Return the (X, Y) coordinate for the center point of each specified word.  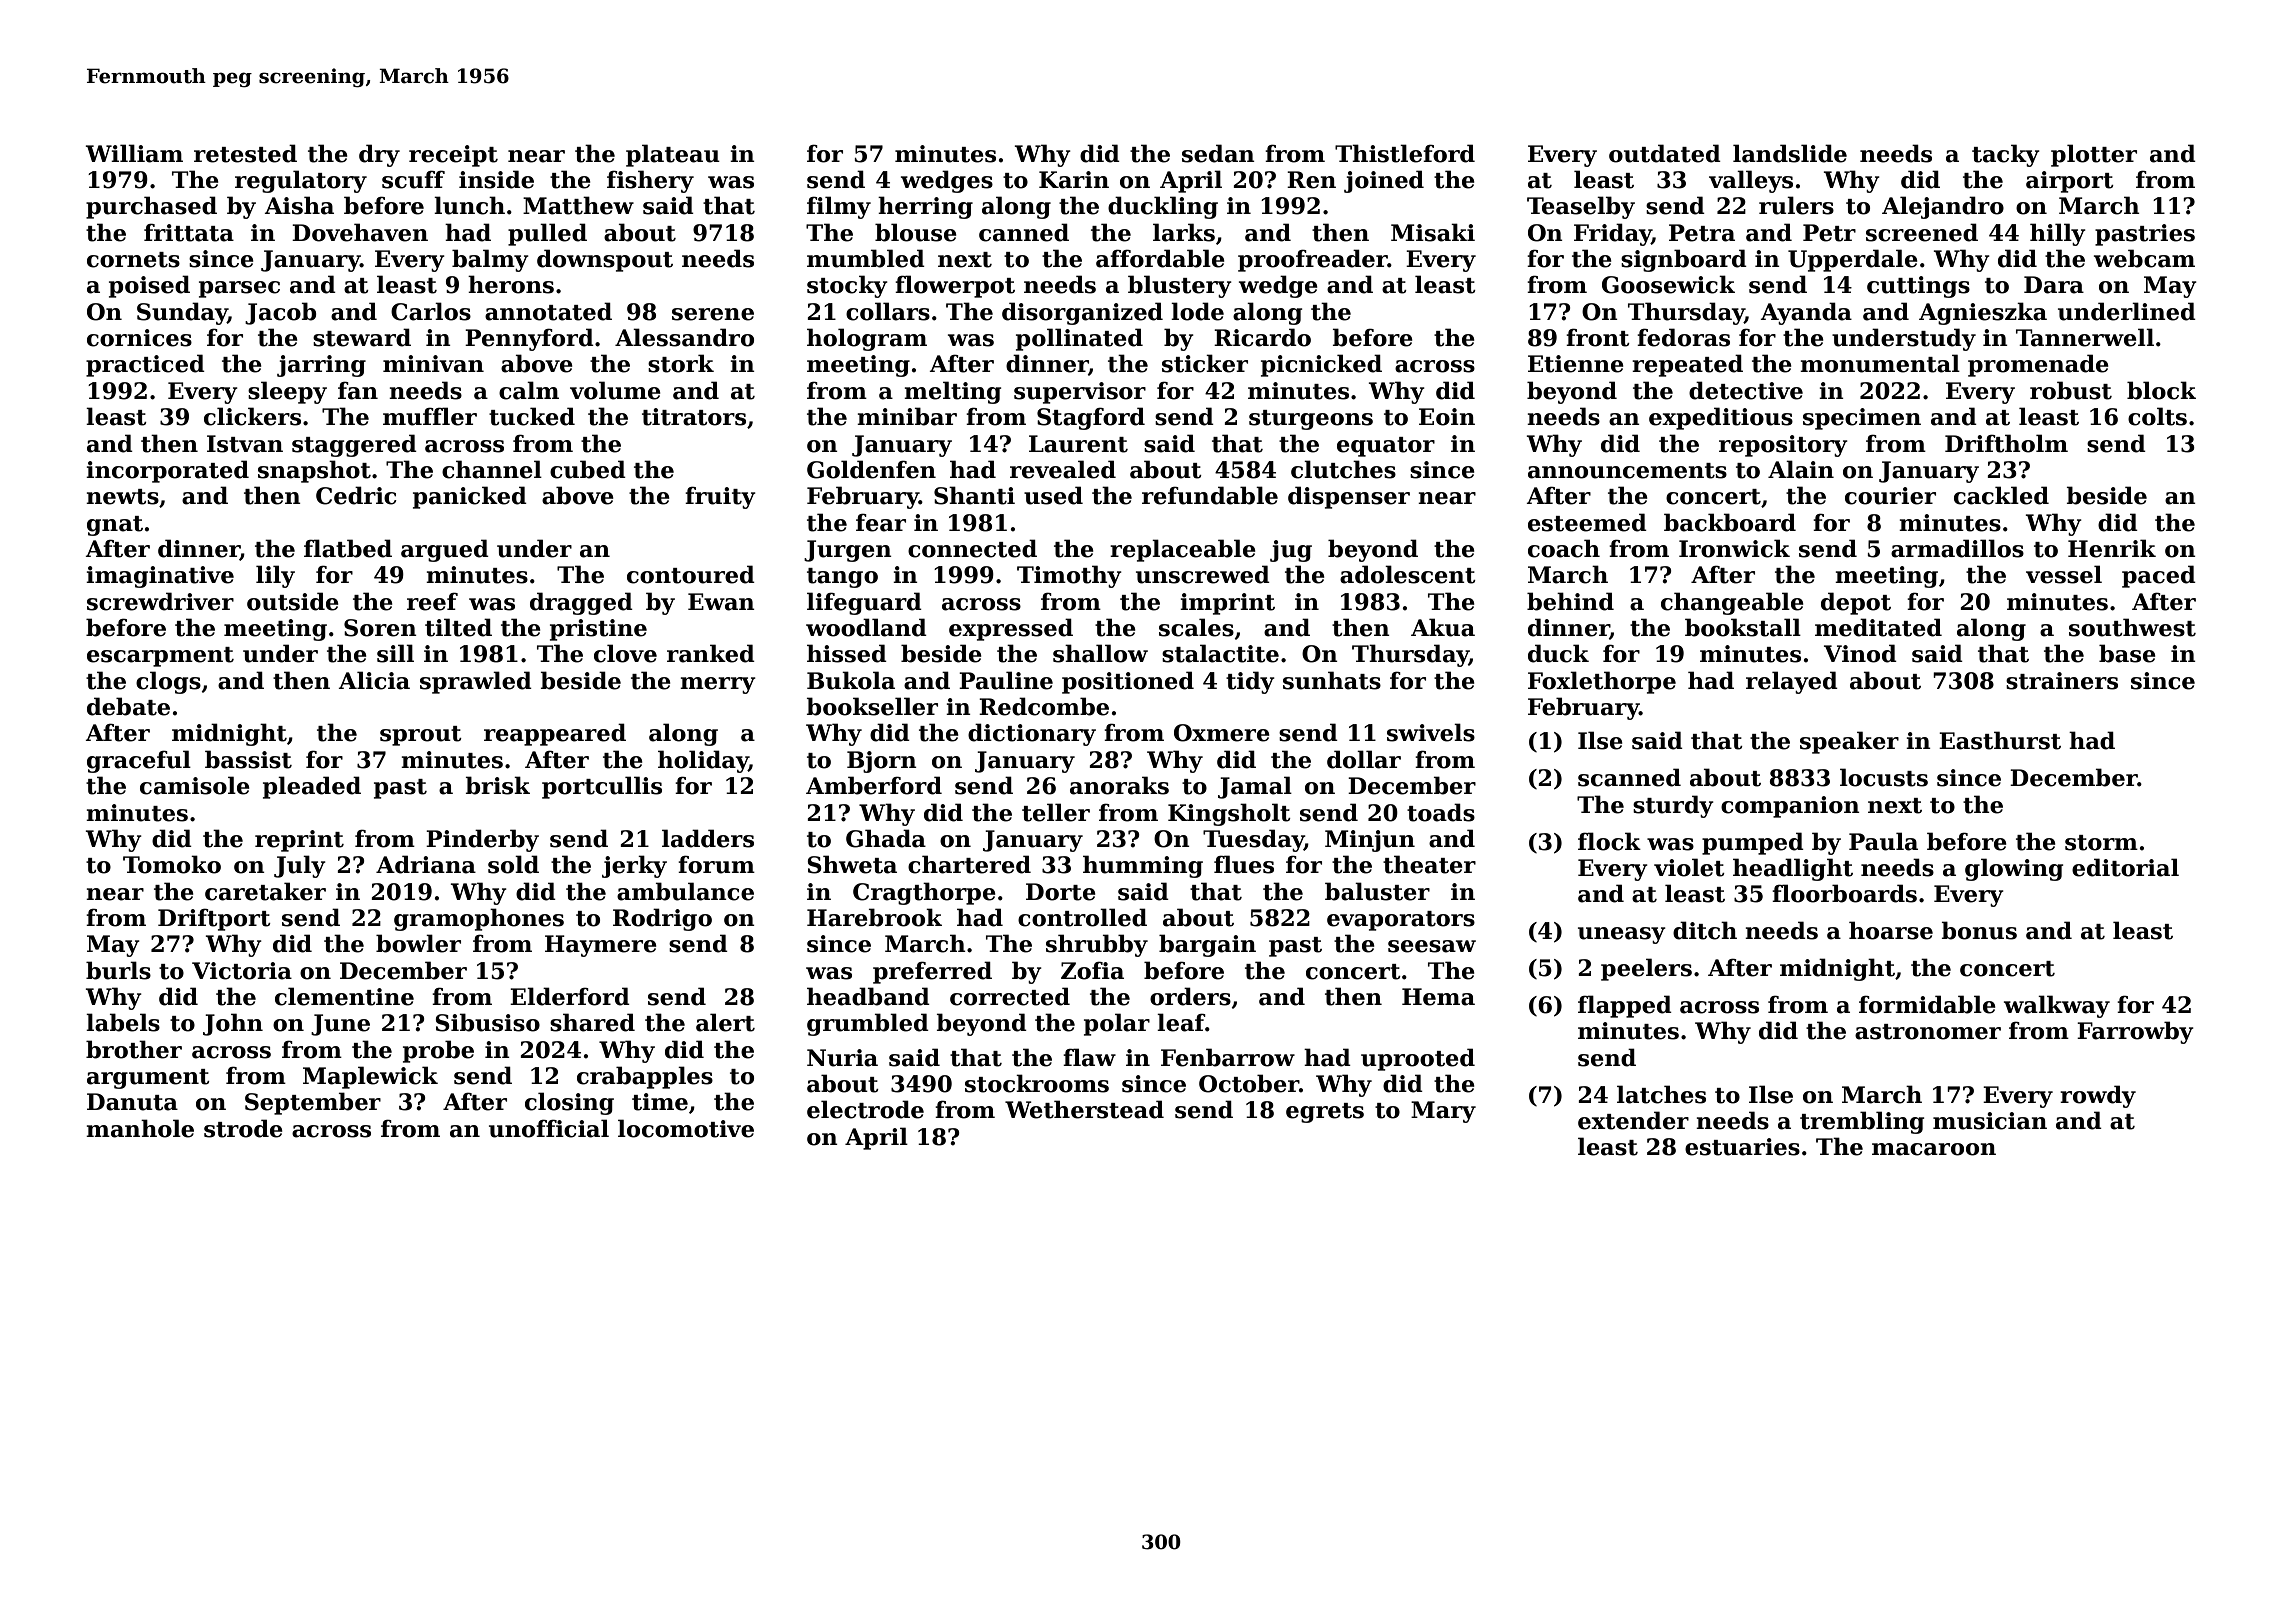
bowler (418, 943)
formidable (1927, 1004)
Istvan (245, 444)
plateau (673, 155)
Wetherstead (1084, 1109)
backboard (1730, 522)
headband (868, 996)
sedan (1218, 153)
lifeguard (864, 603)
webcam (2144, 258)
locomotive (686, 1128)
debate (128, 706)
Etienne (1576, 364)
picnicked (1321, 365)
